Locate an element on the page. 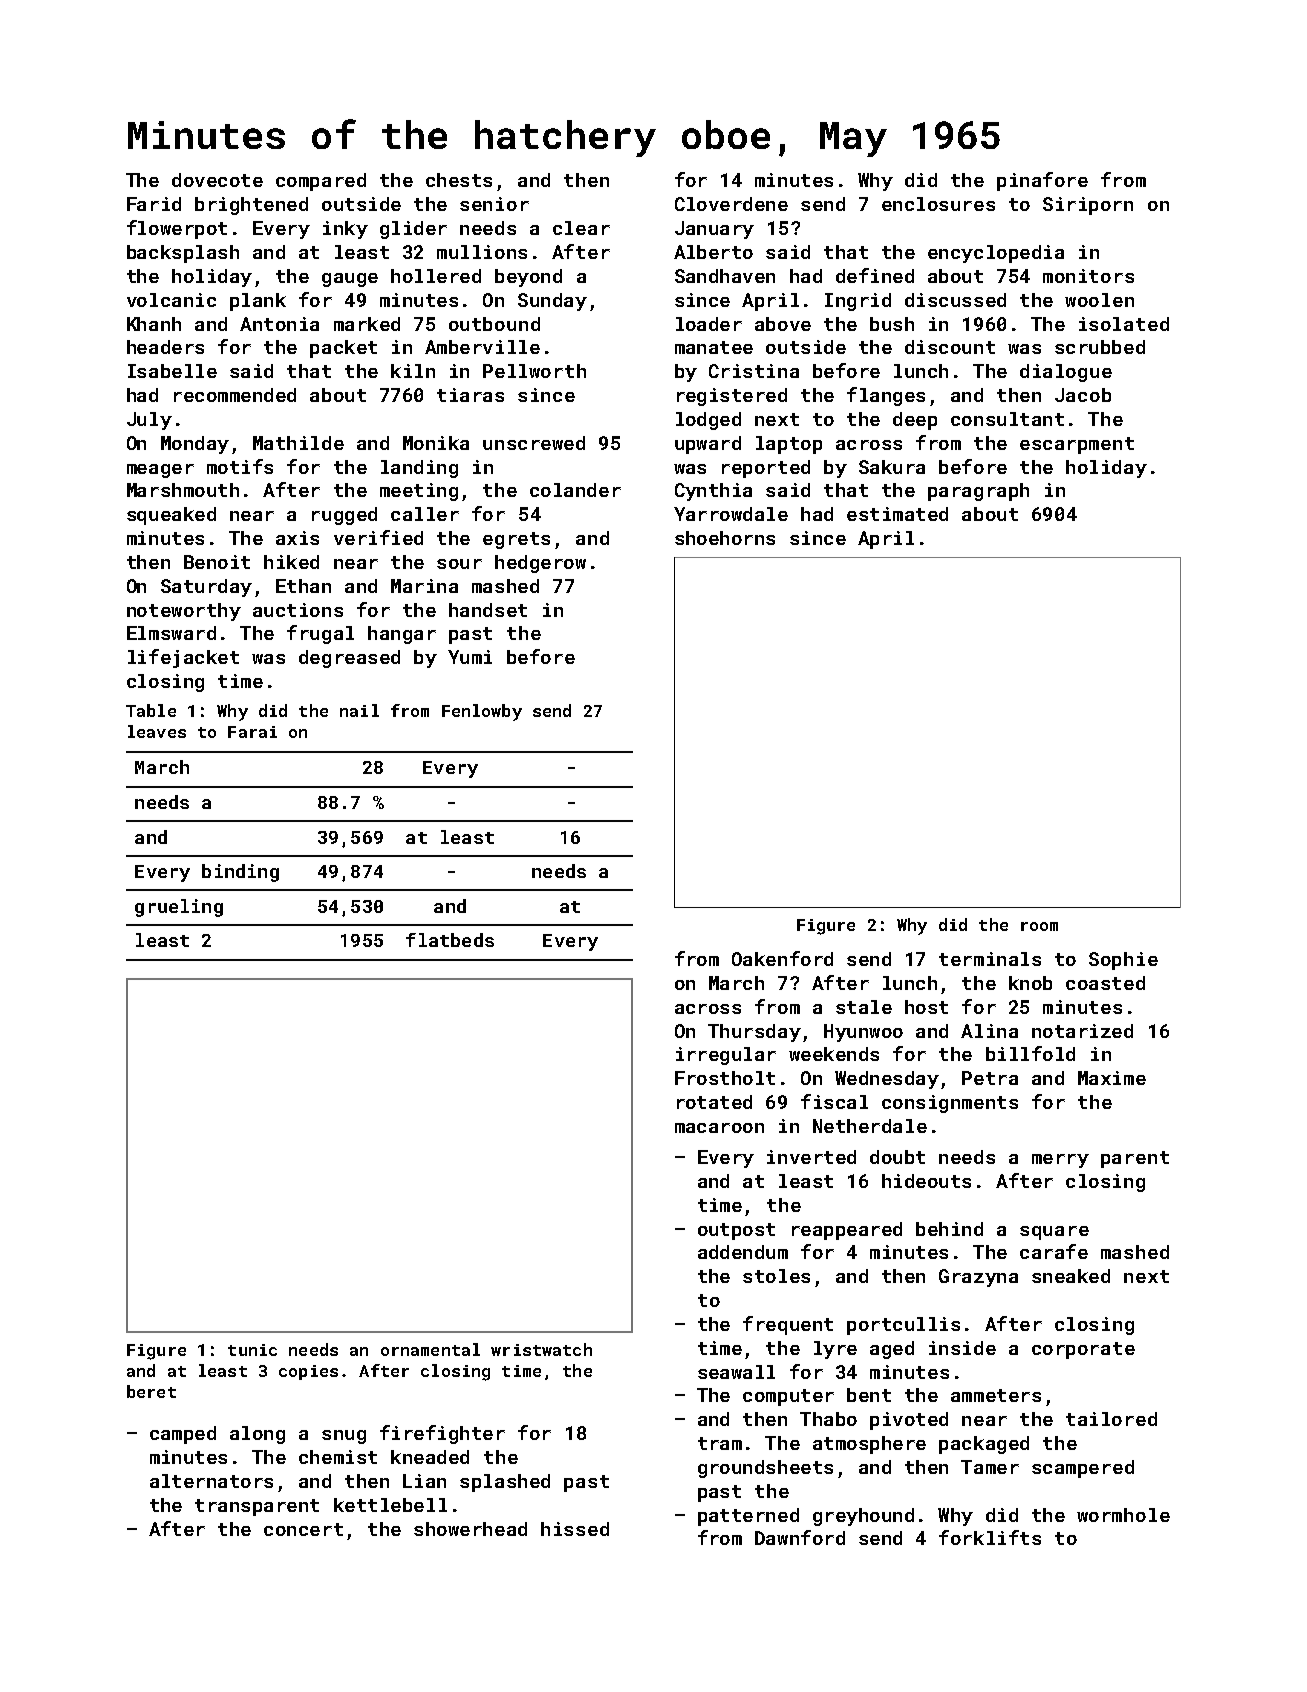  paragraph is located at coordinates (978, 492).
